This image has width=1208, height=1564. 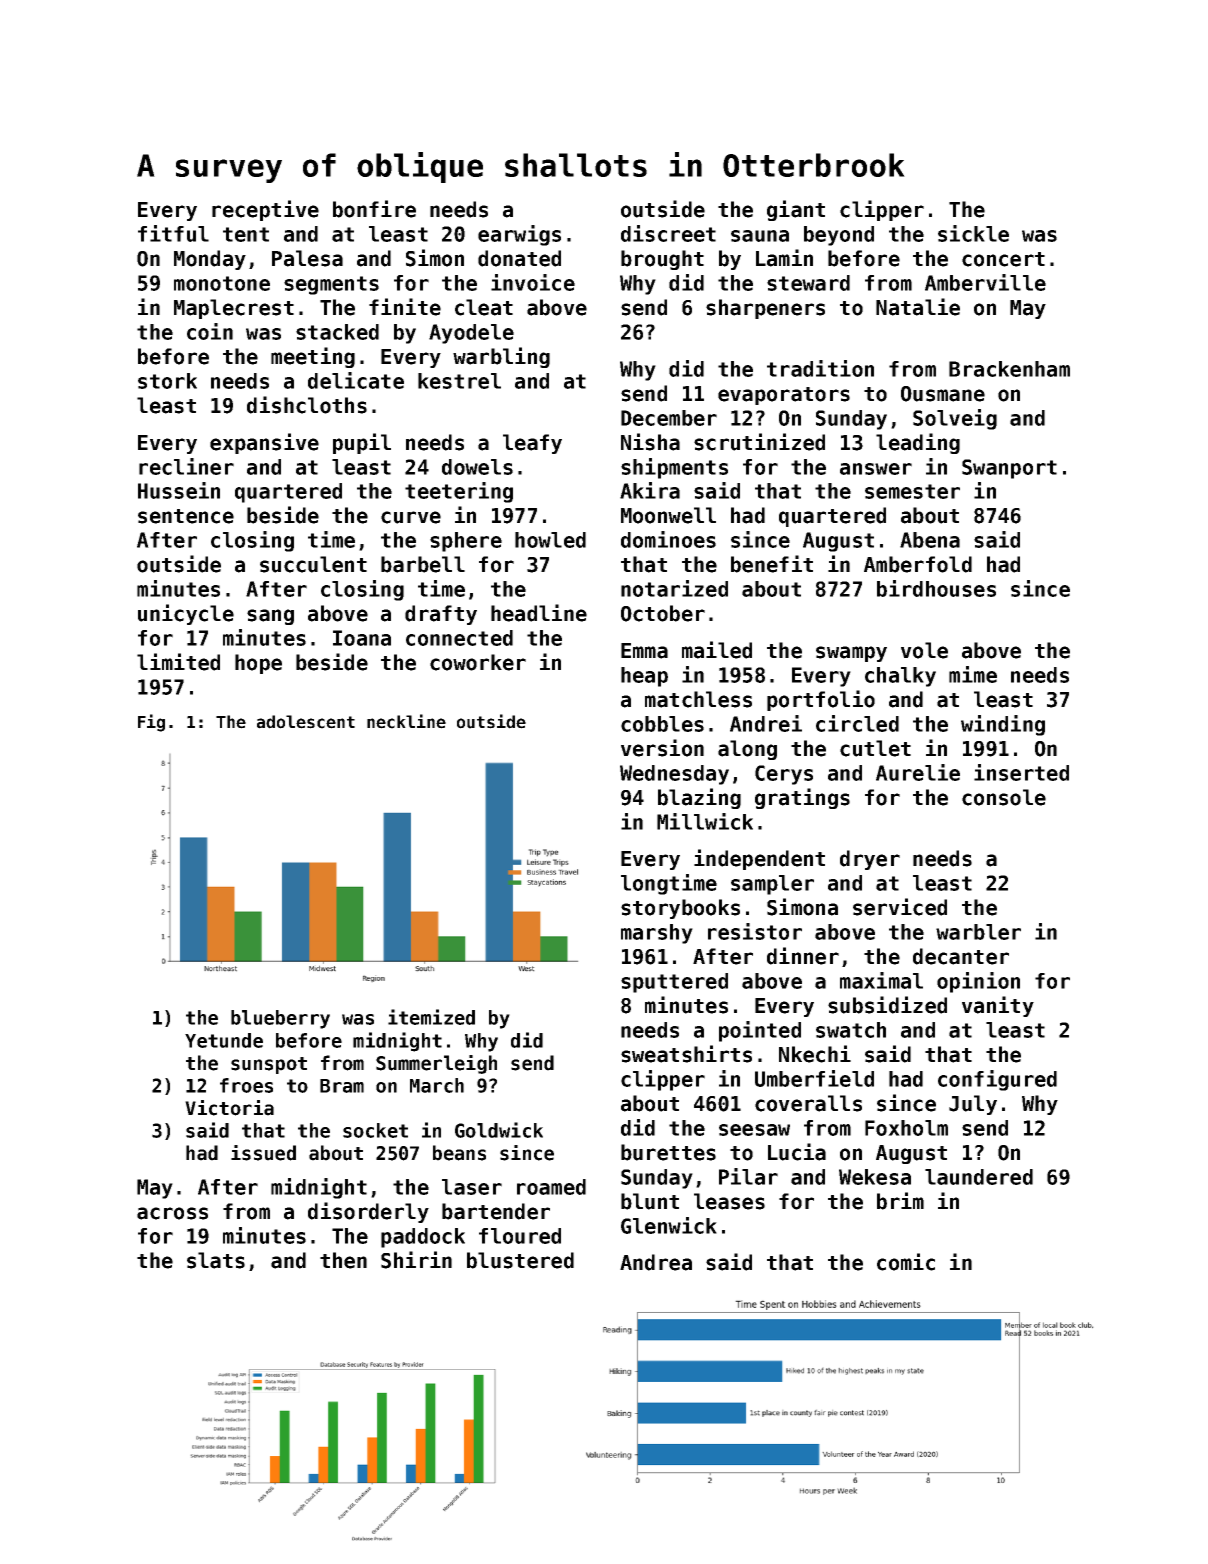 I want to click on Emma, so click(x=644, y=651).
